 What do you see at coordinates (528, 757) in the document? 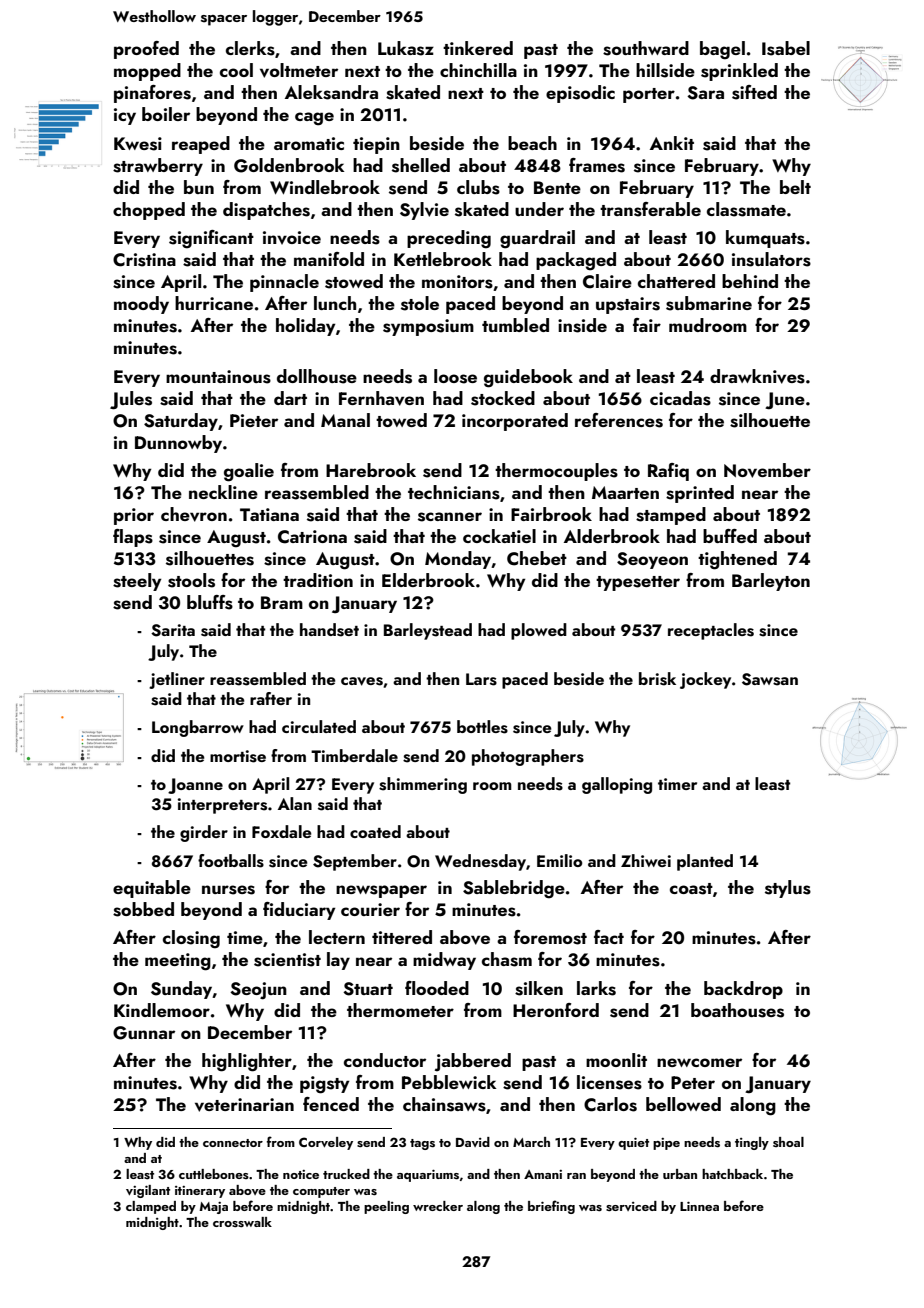
I see `photographers` at bounding box center [528, 757].
